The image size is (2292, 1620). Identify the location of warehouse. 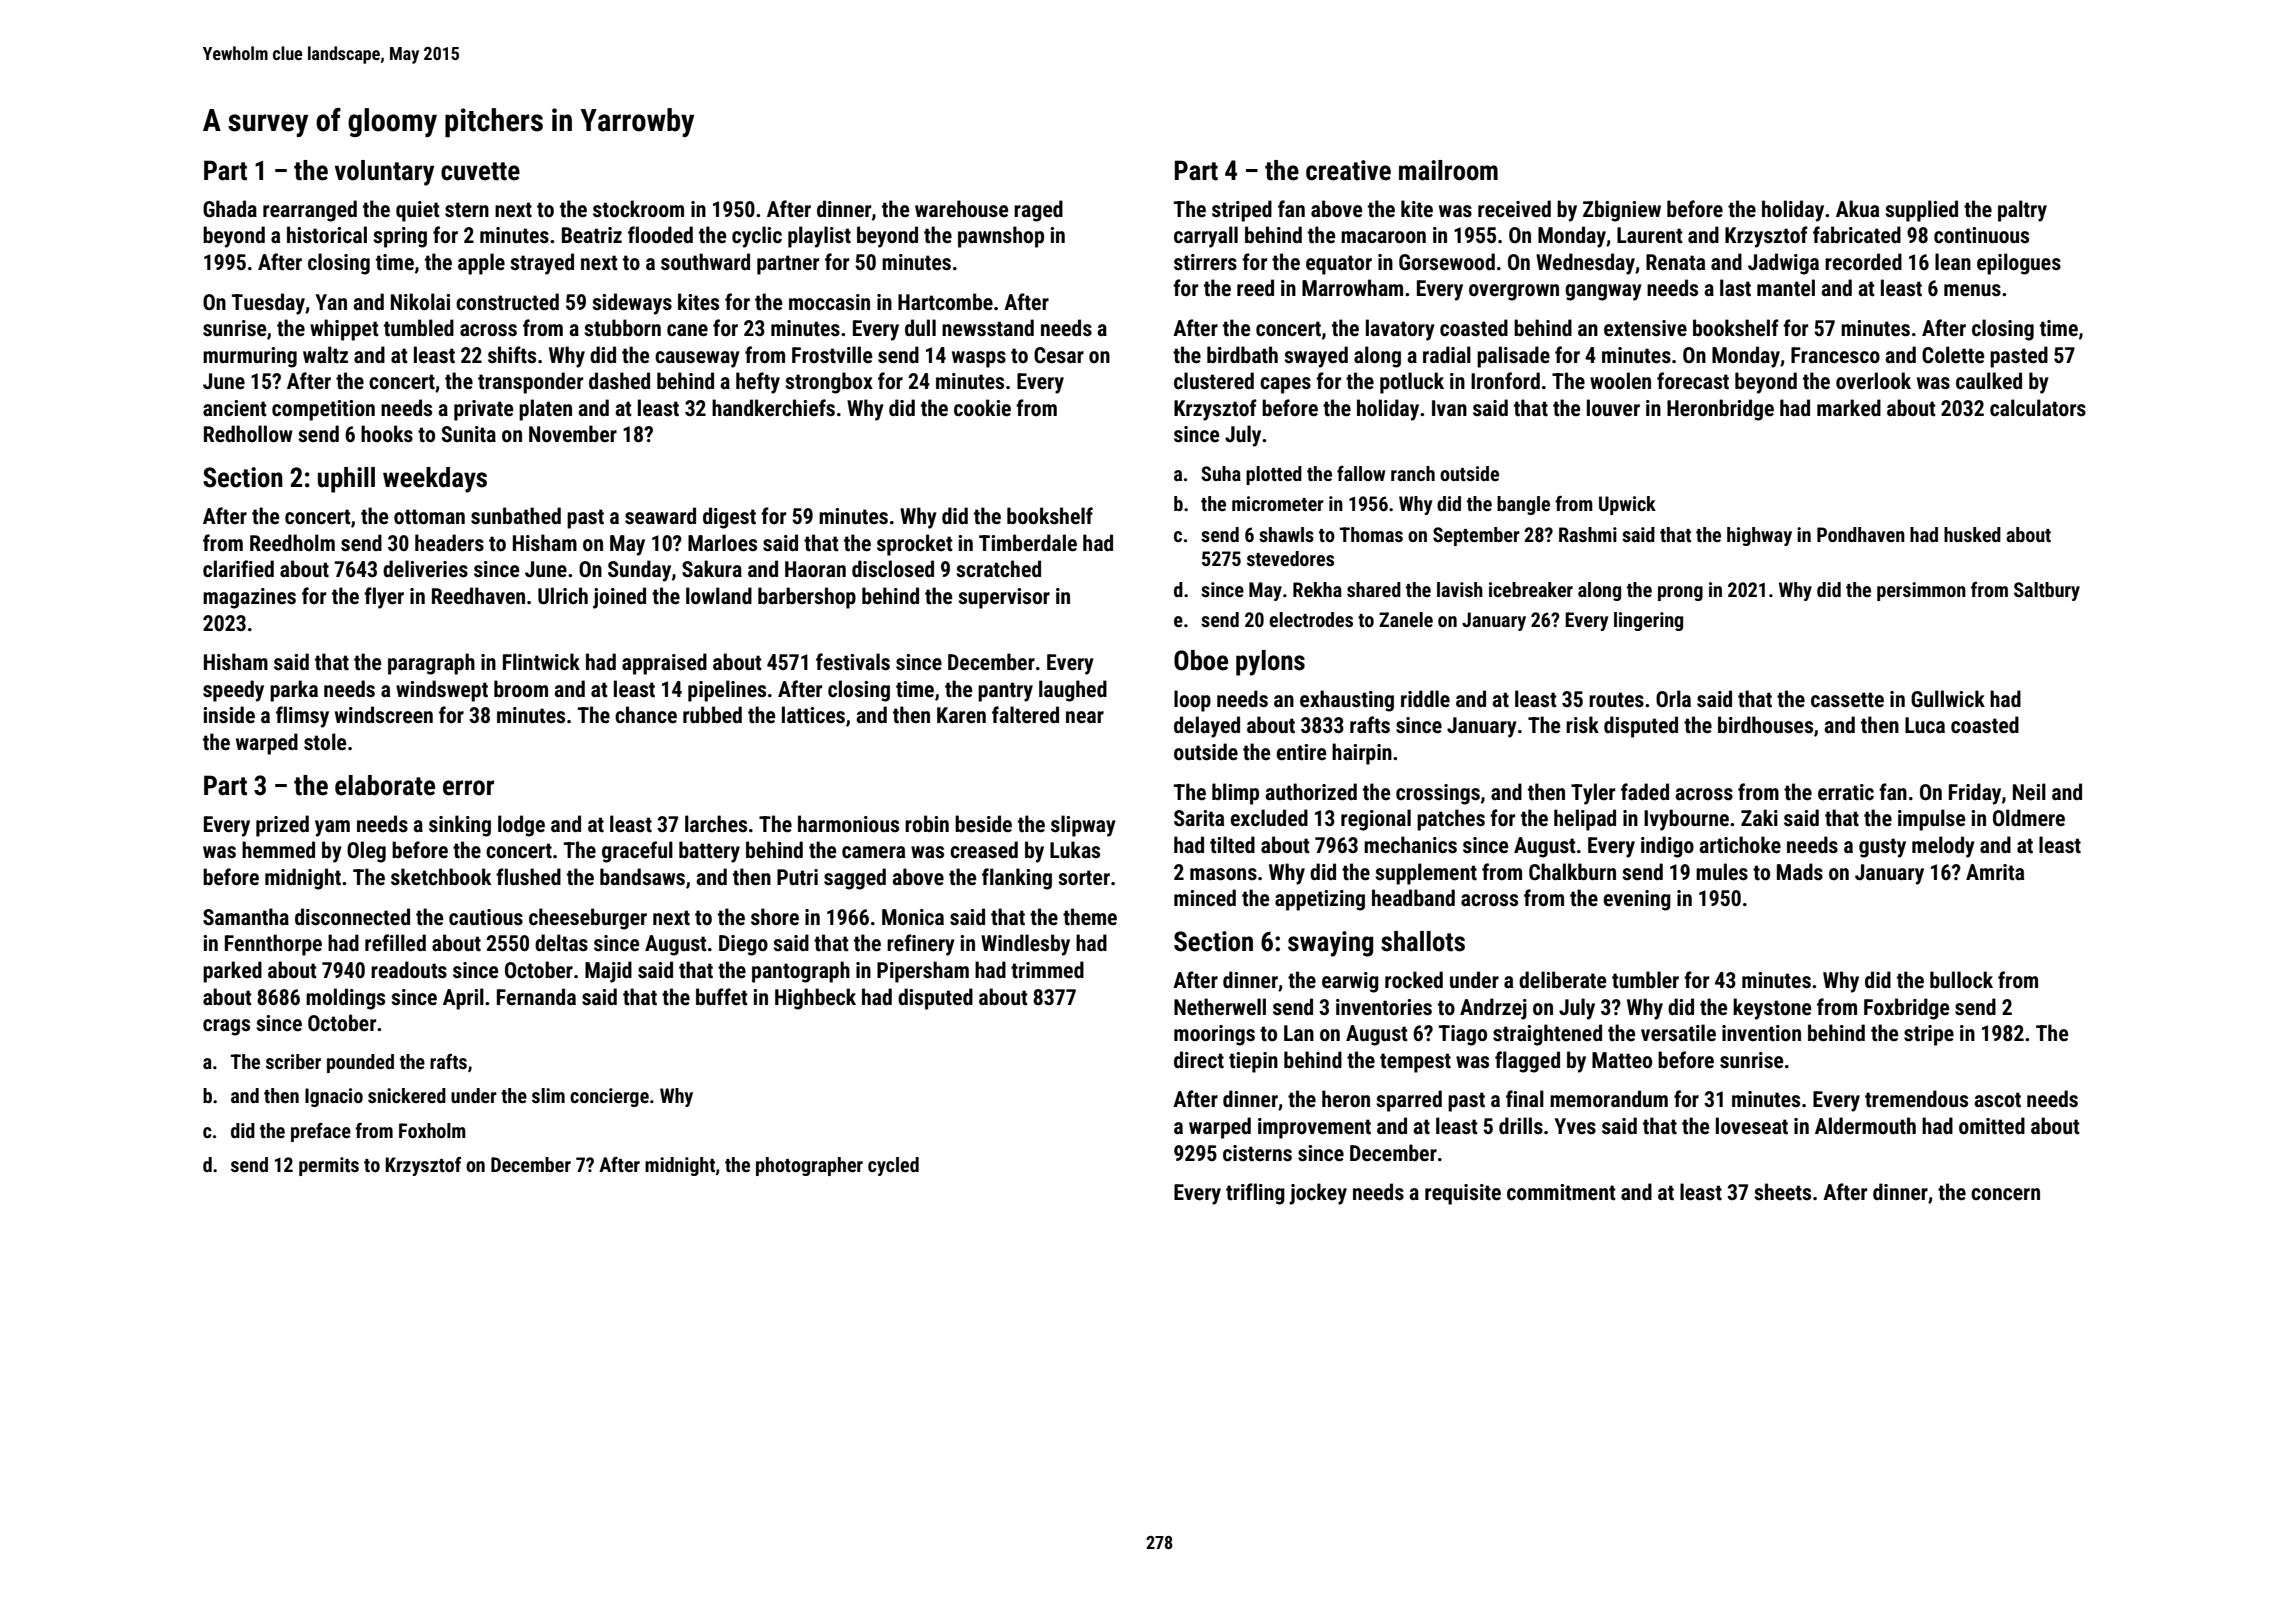
(961, 209).
